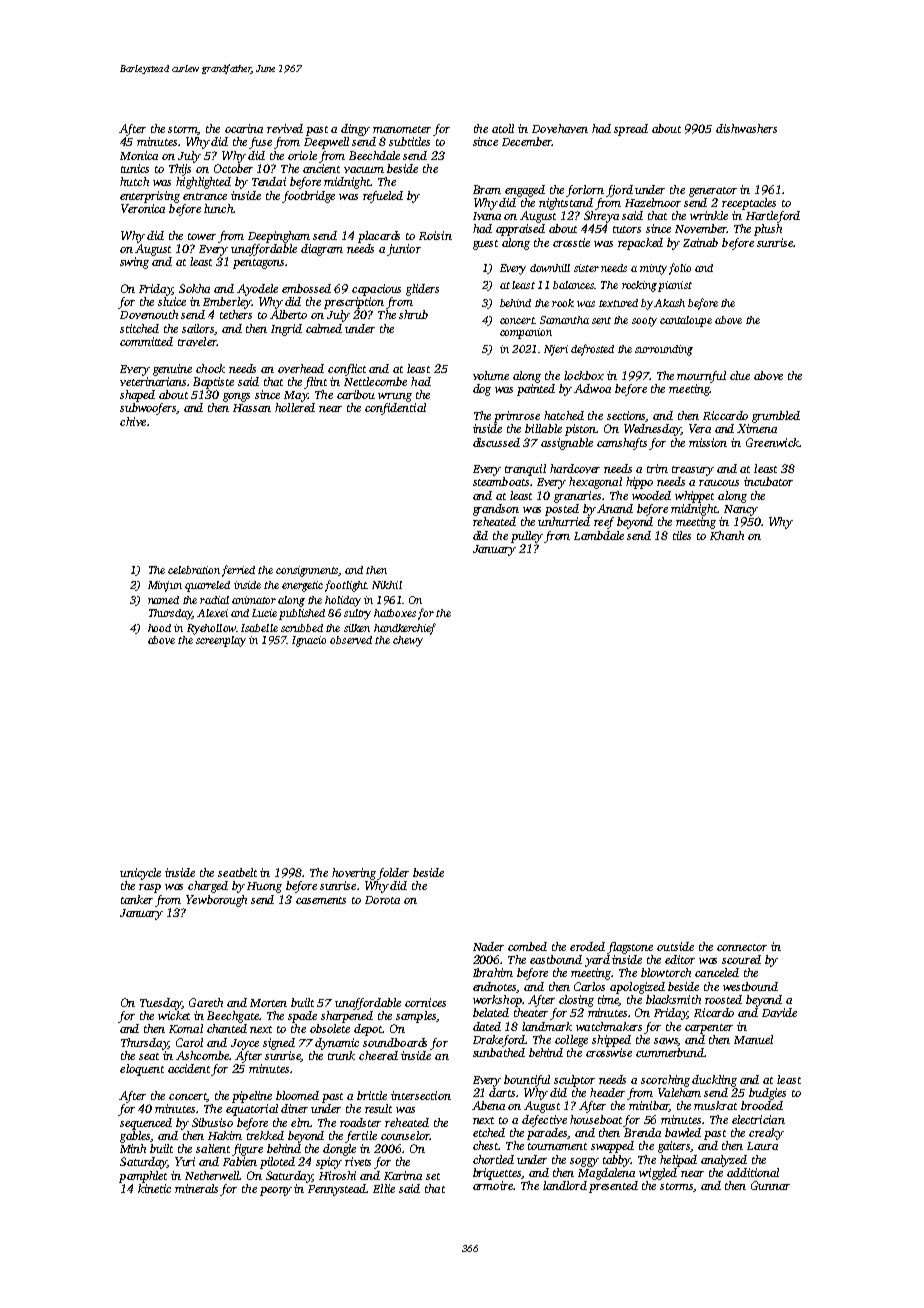  Describe the element at coordinates (664, 350) in the screenshot. I see `surrounding` at that location.
